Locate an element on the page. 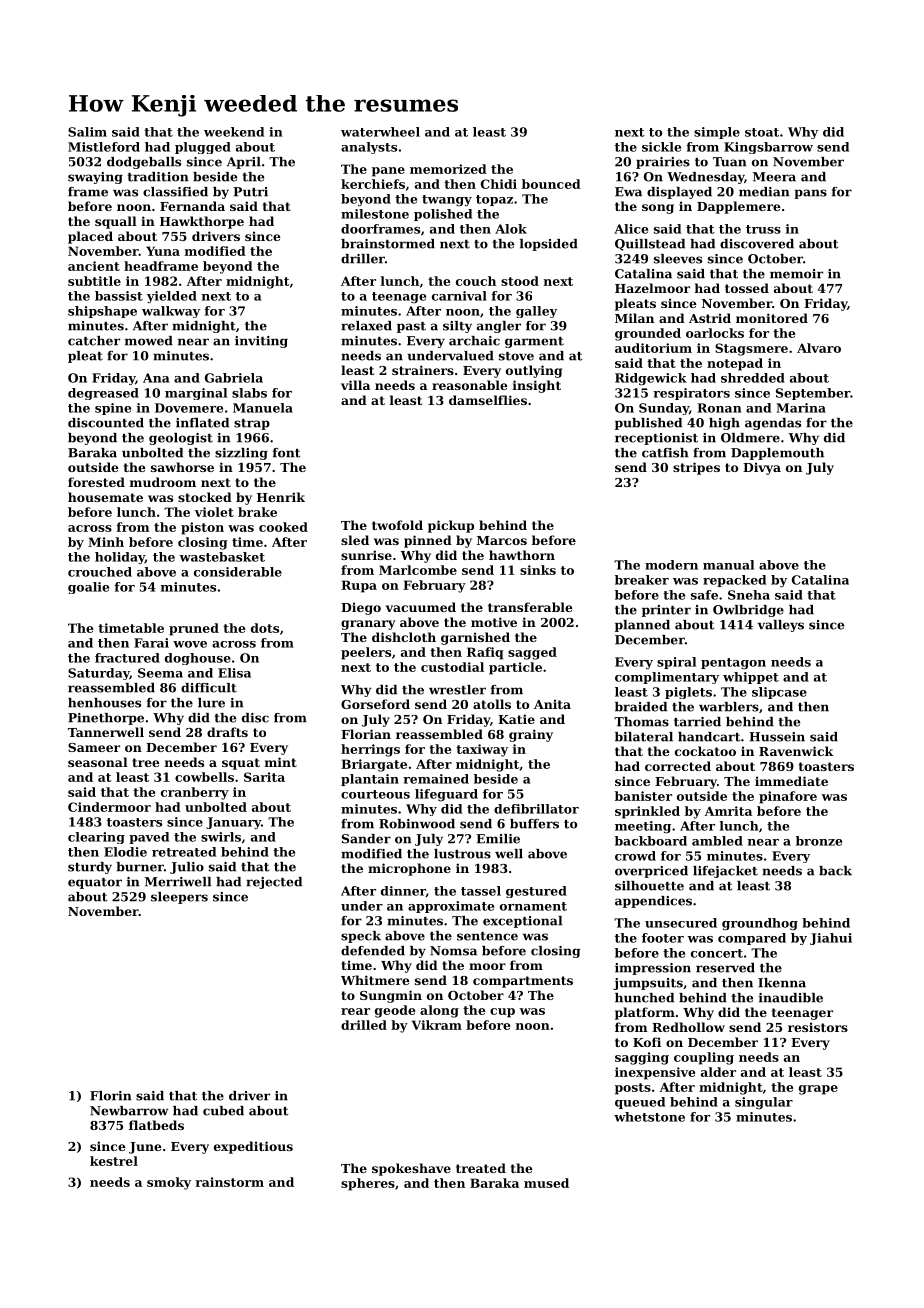 The image size is (924, 1308). memorized is located at coordinates (448, 169).
